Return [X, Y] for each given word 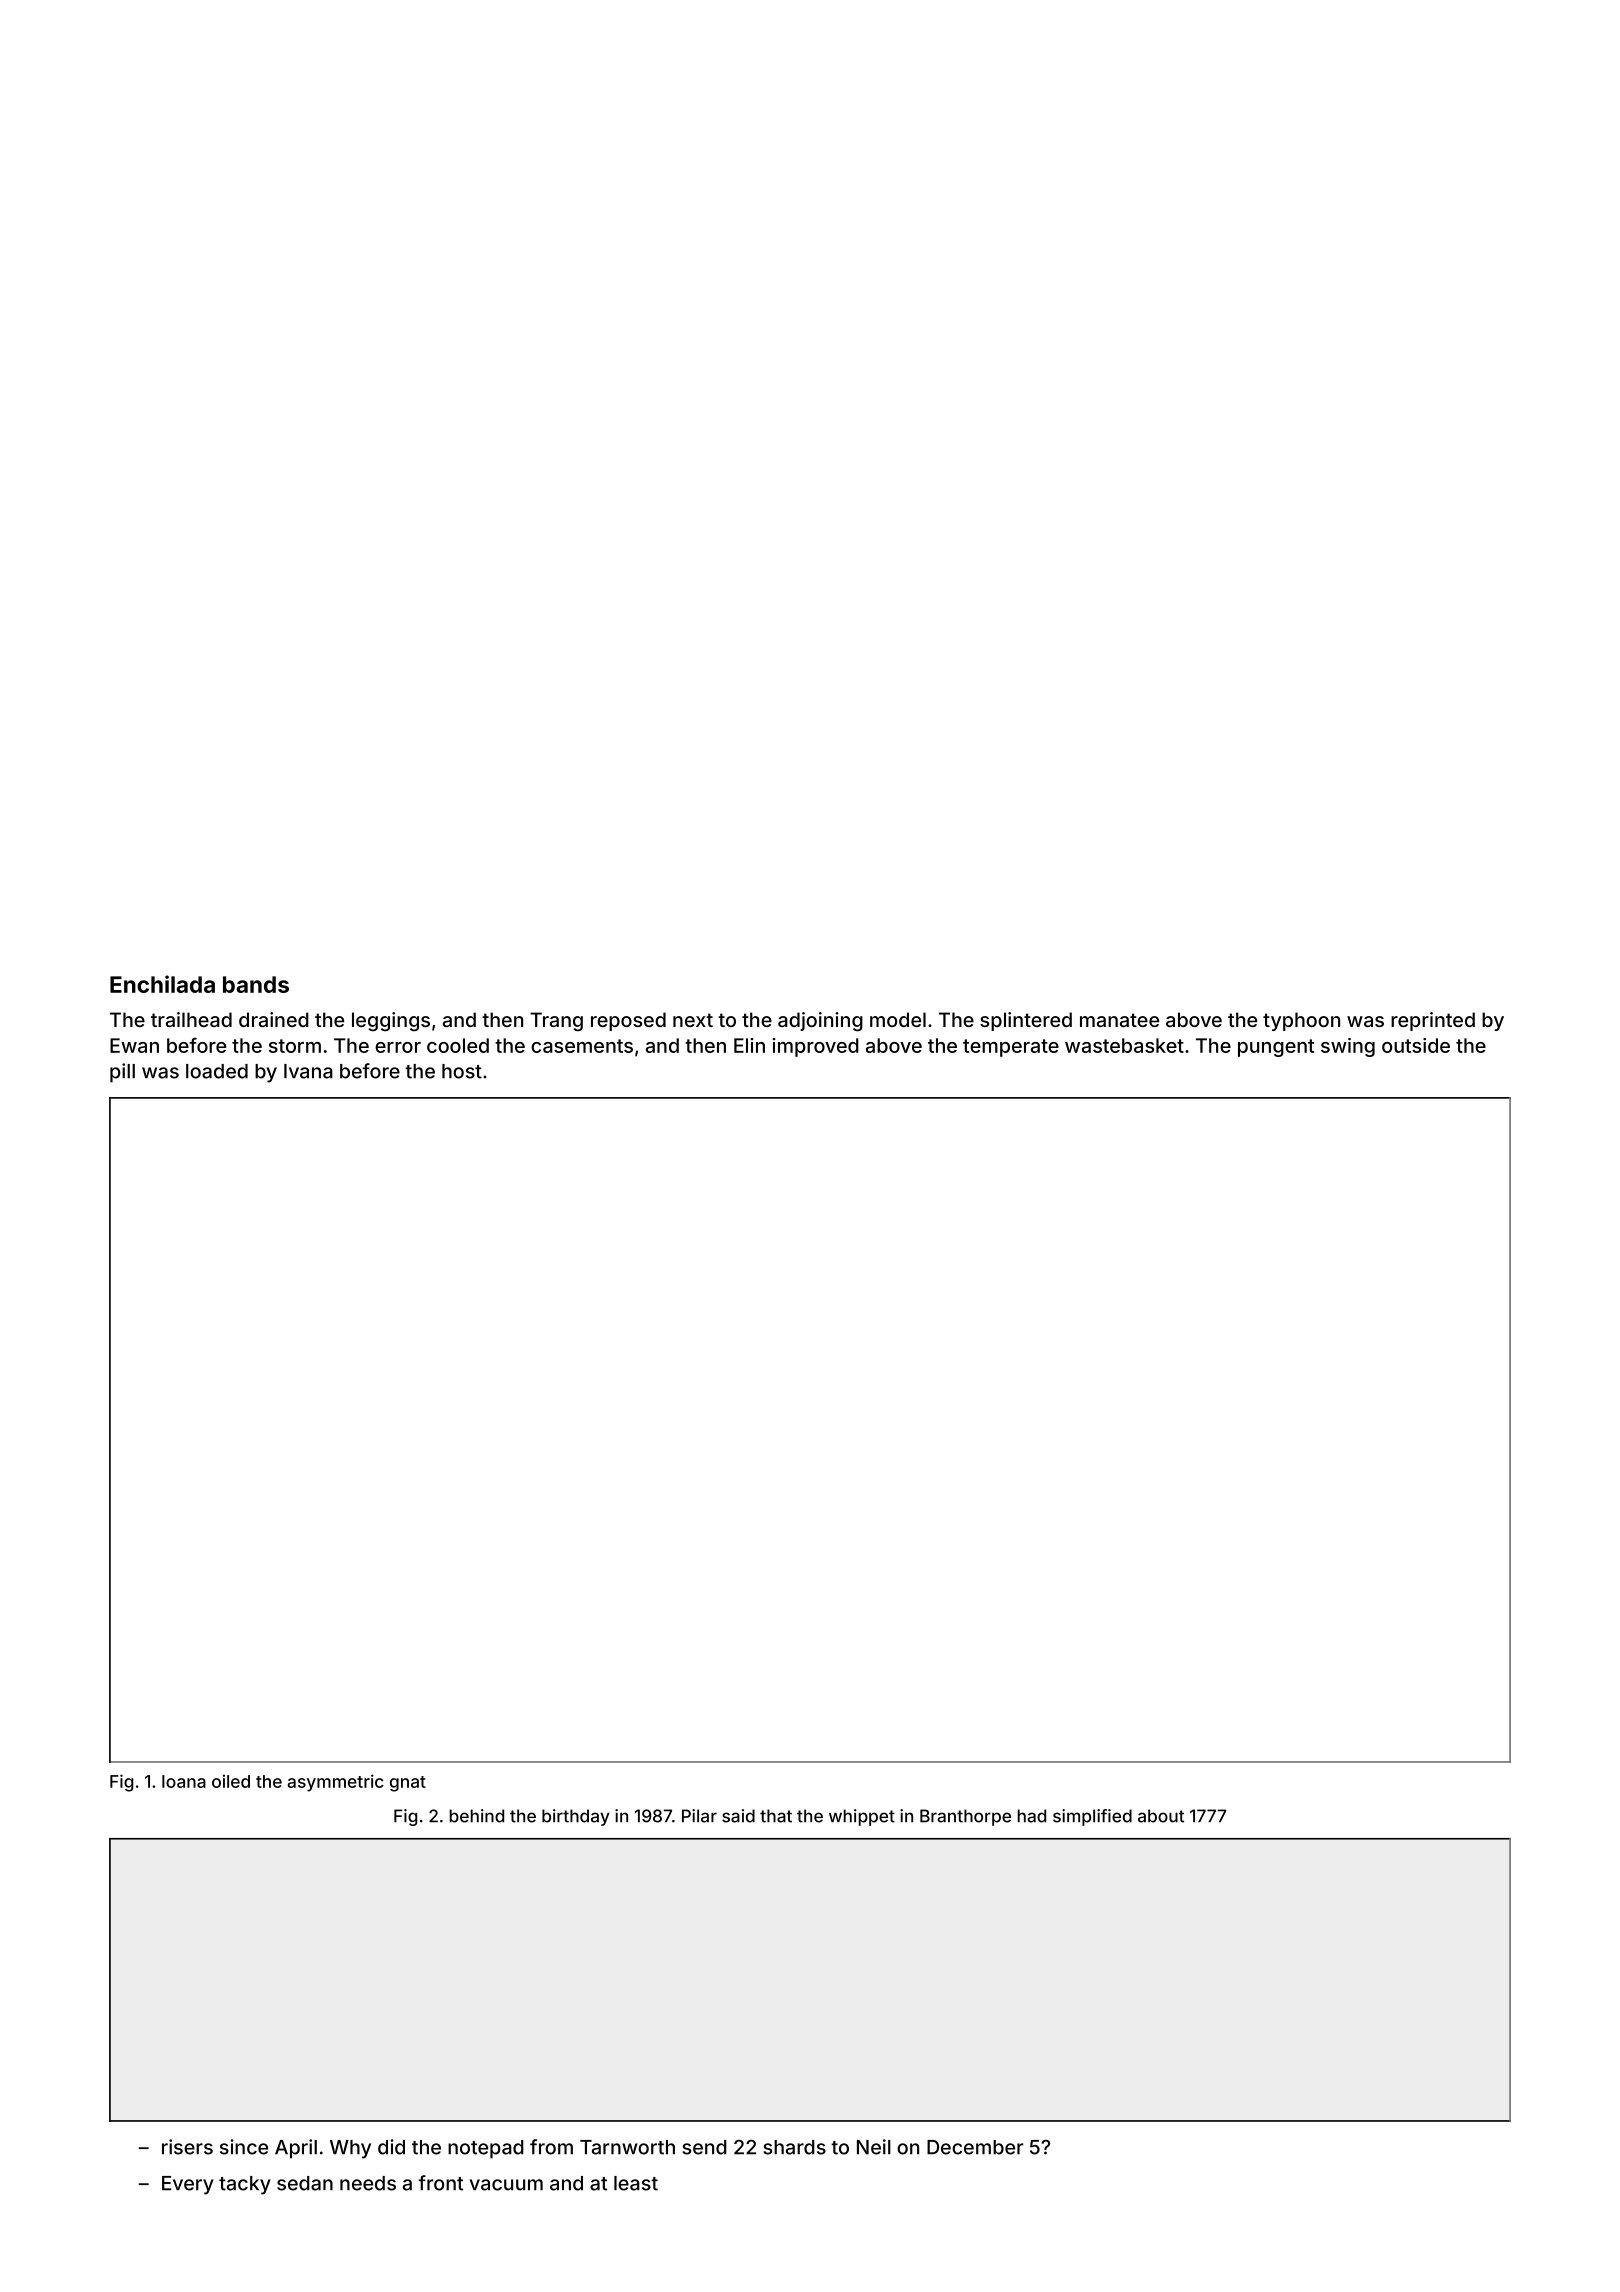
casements [582, 1046]
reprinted [1433, 1021]
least [636, 2183]
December [975, 2147]
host [462, 1071]
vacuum [506, 2185]
